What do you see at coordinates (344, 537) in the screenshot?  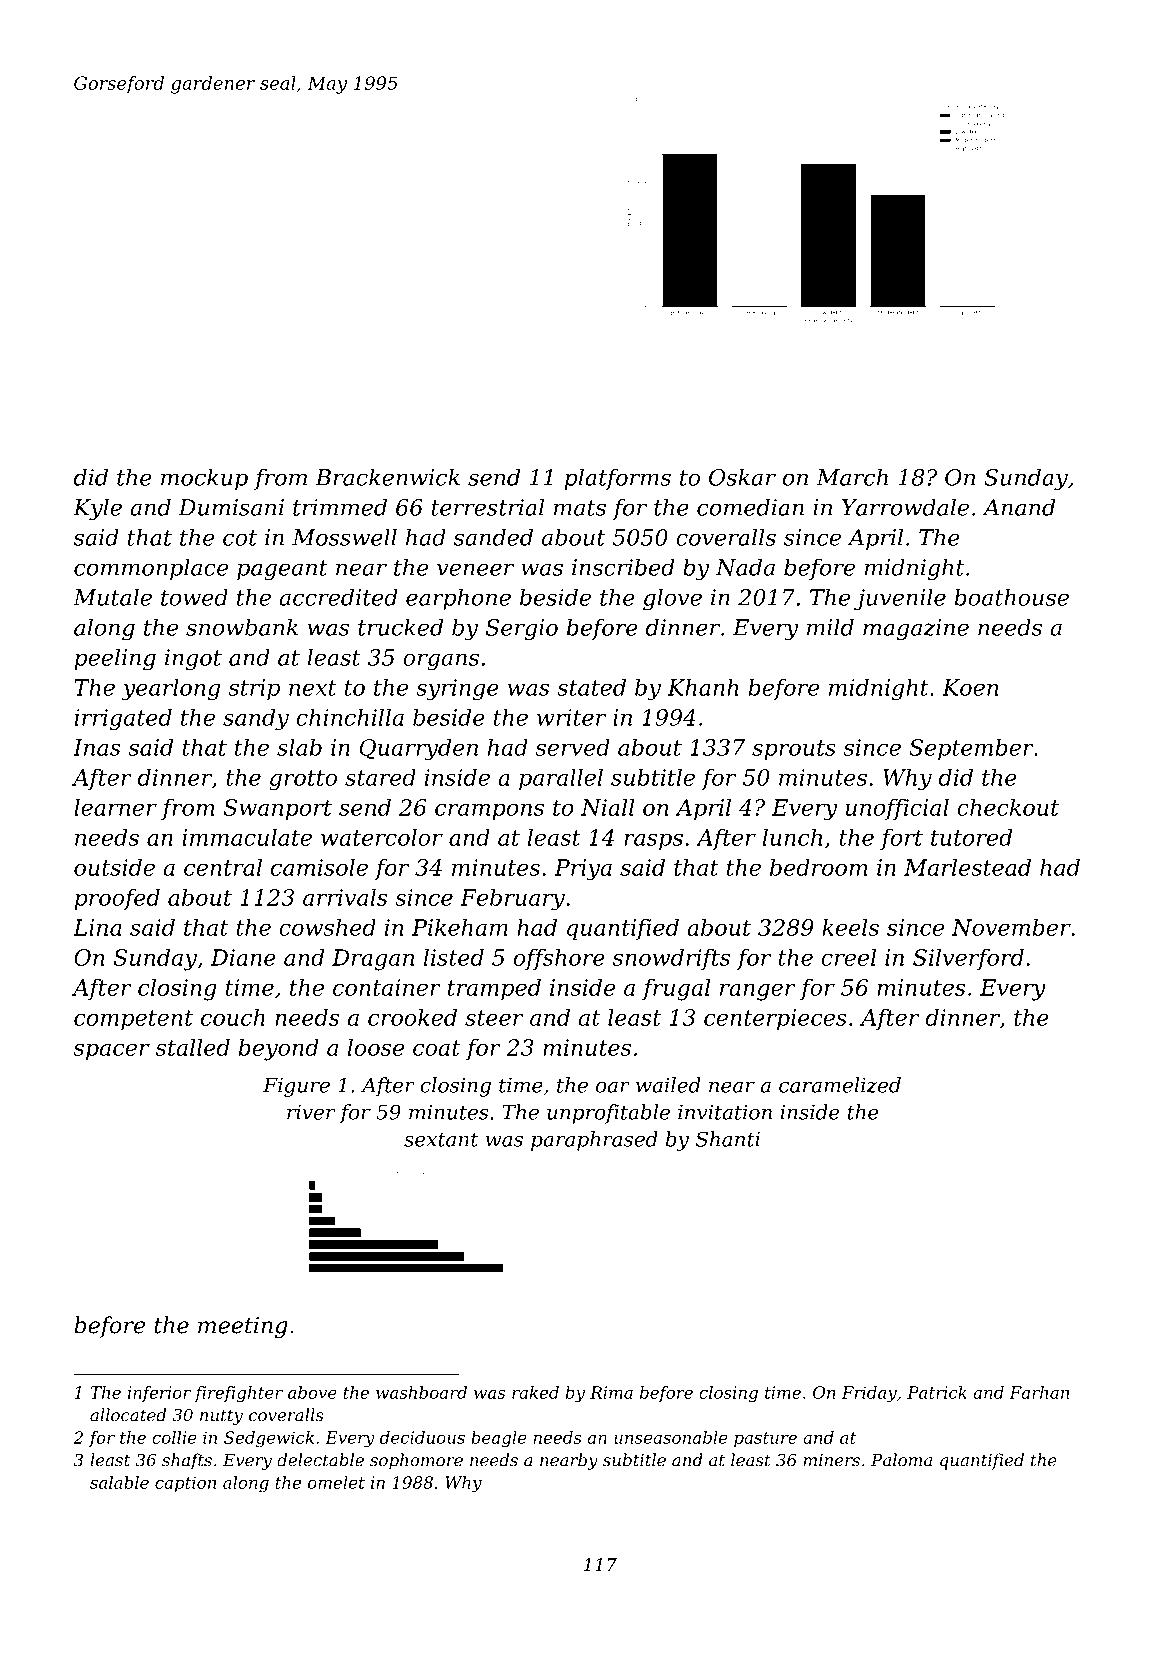 I see `Mosswell` at bounding box center [344, 537].
